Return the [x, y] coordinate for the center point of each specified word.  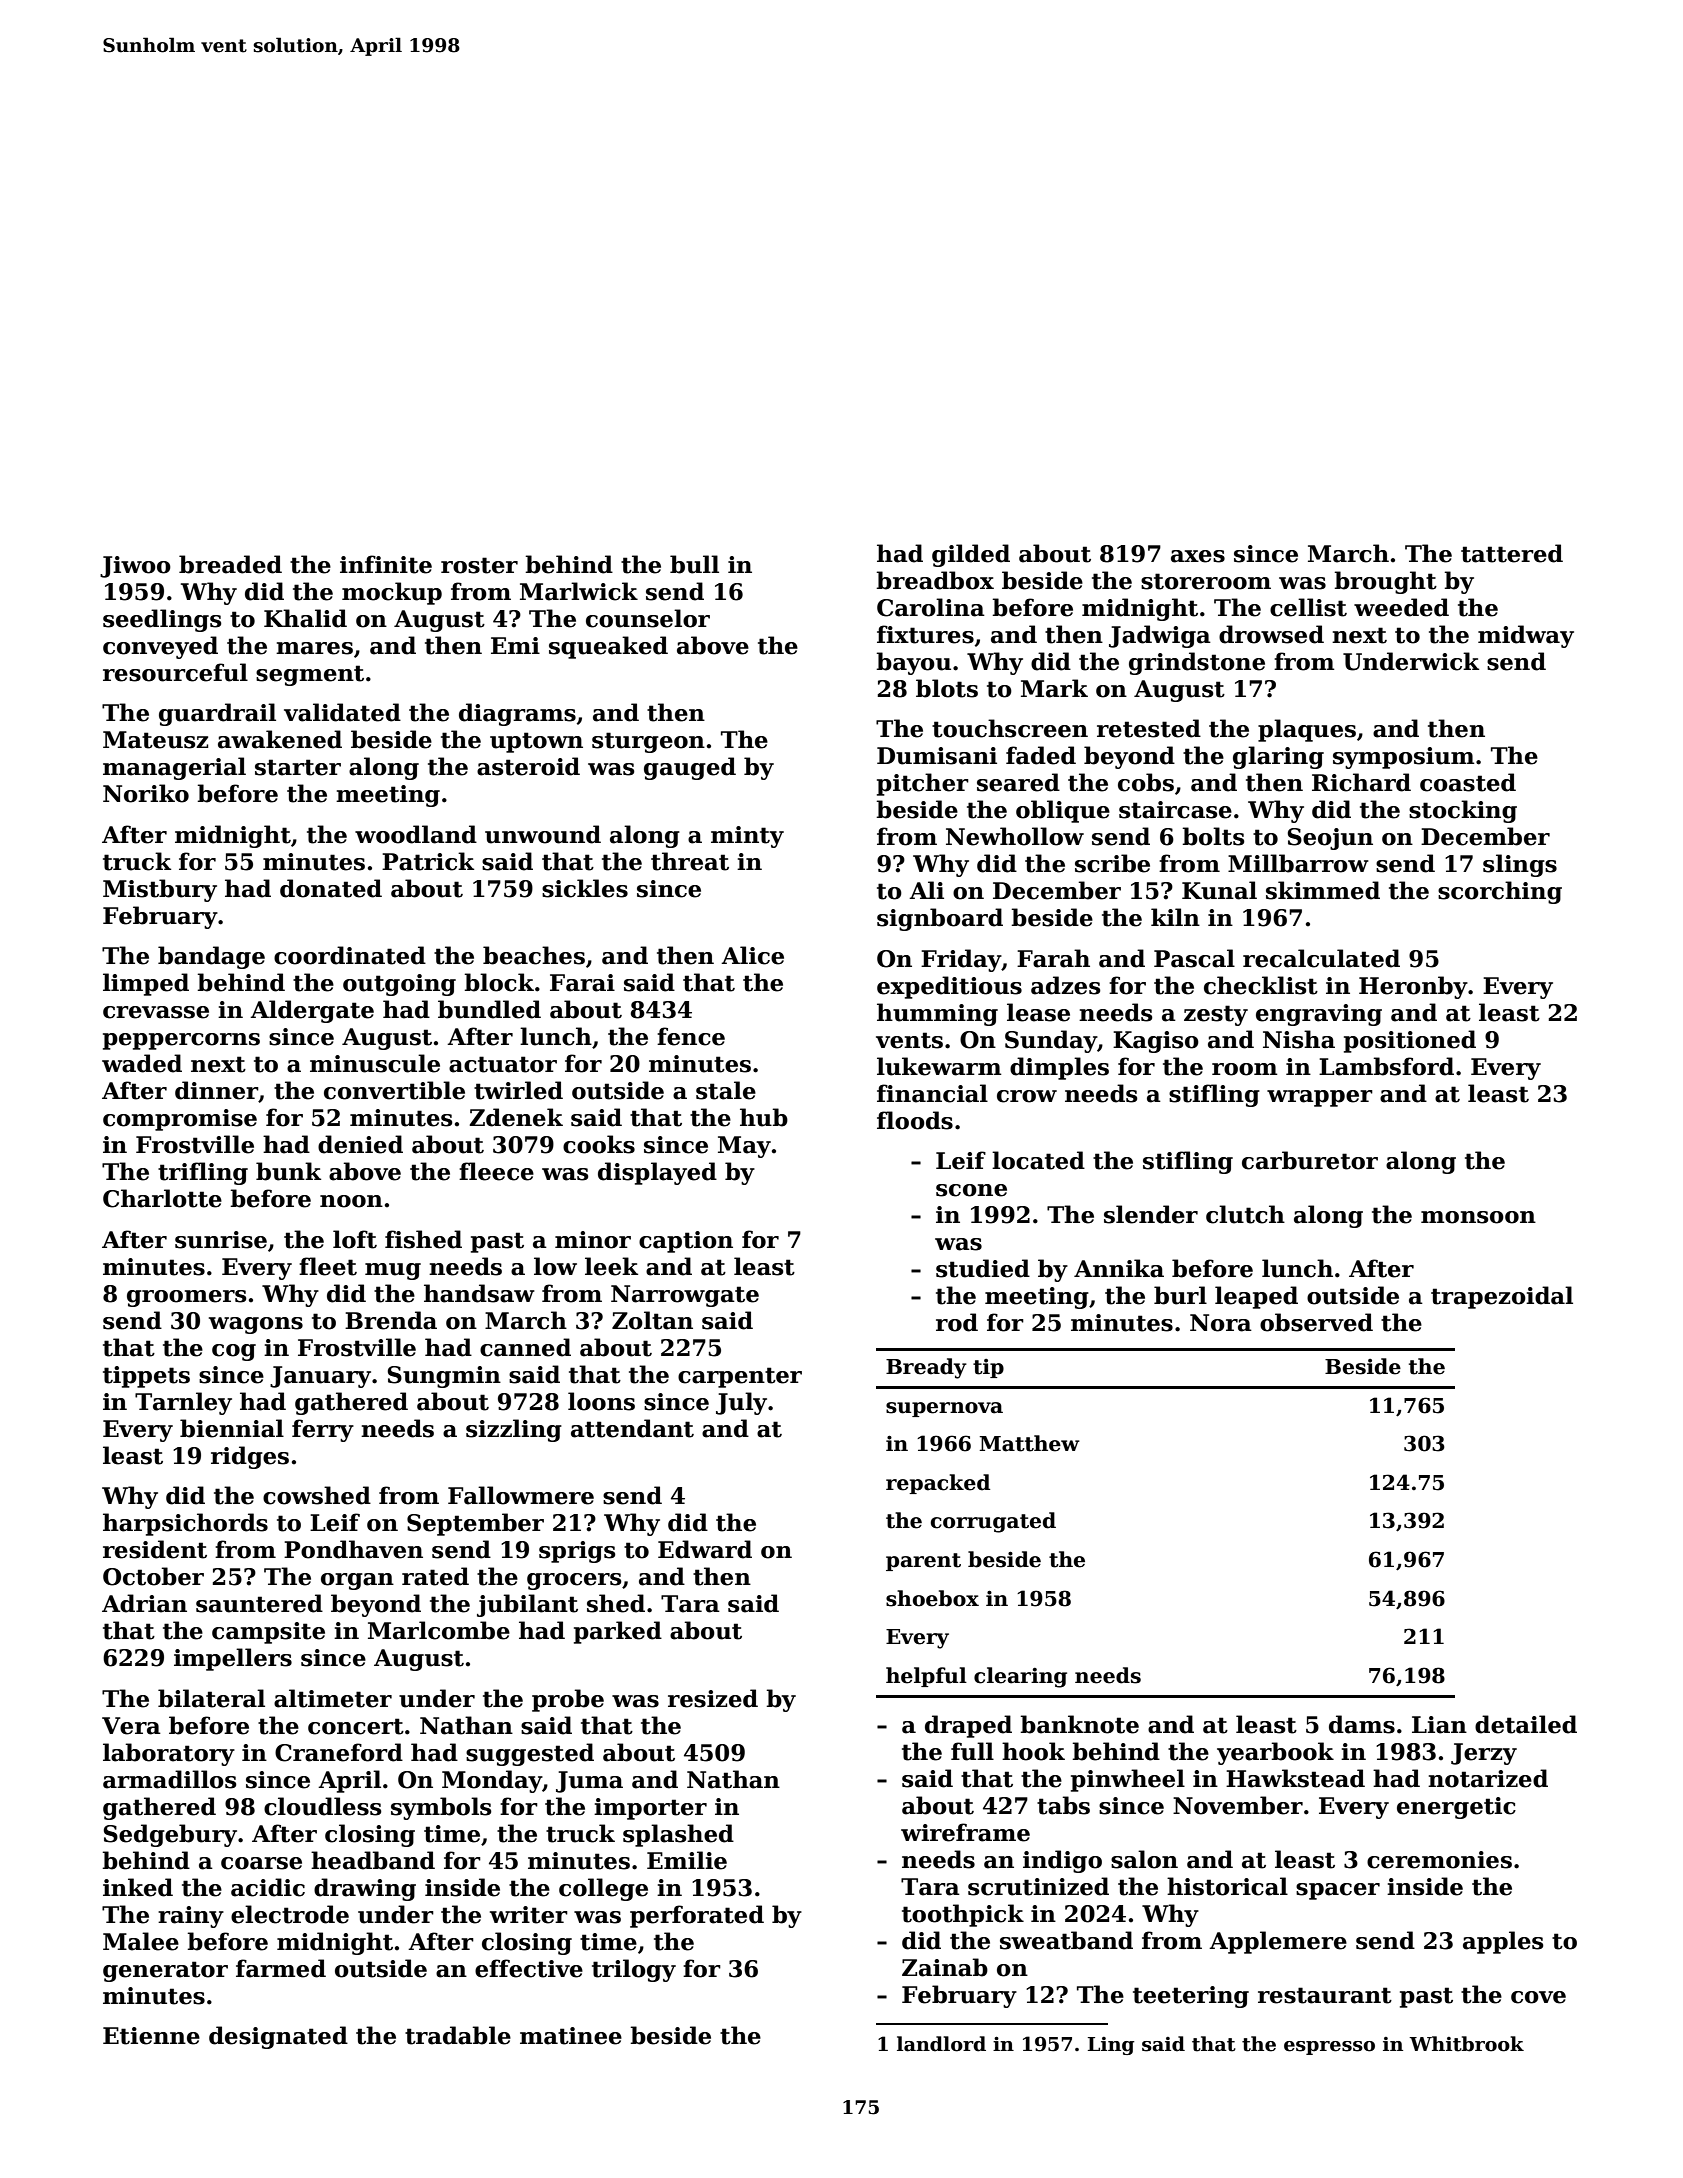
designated [278, 2037]
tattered [1512, 553]
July [741, 1403]
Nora [1221, 1323]
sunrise [221, 1240]
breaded [230, 564]
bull [694, 564]
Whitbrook [1466, 2044]
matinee [571, 2036]
